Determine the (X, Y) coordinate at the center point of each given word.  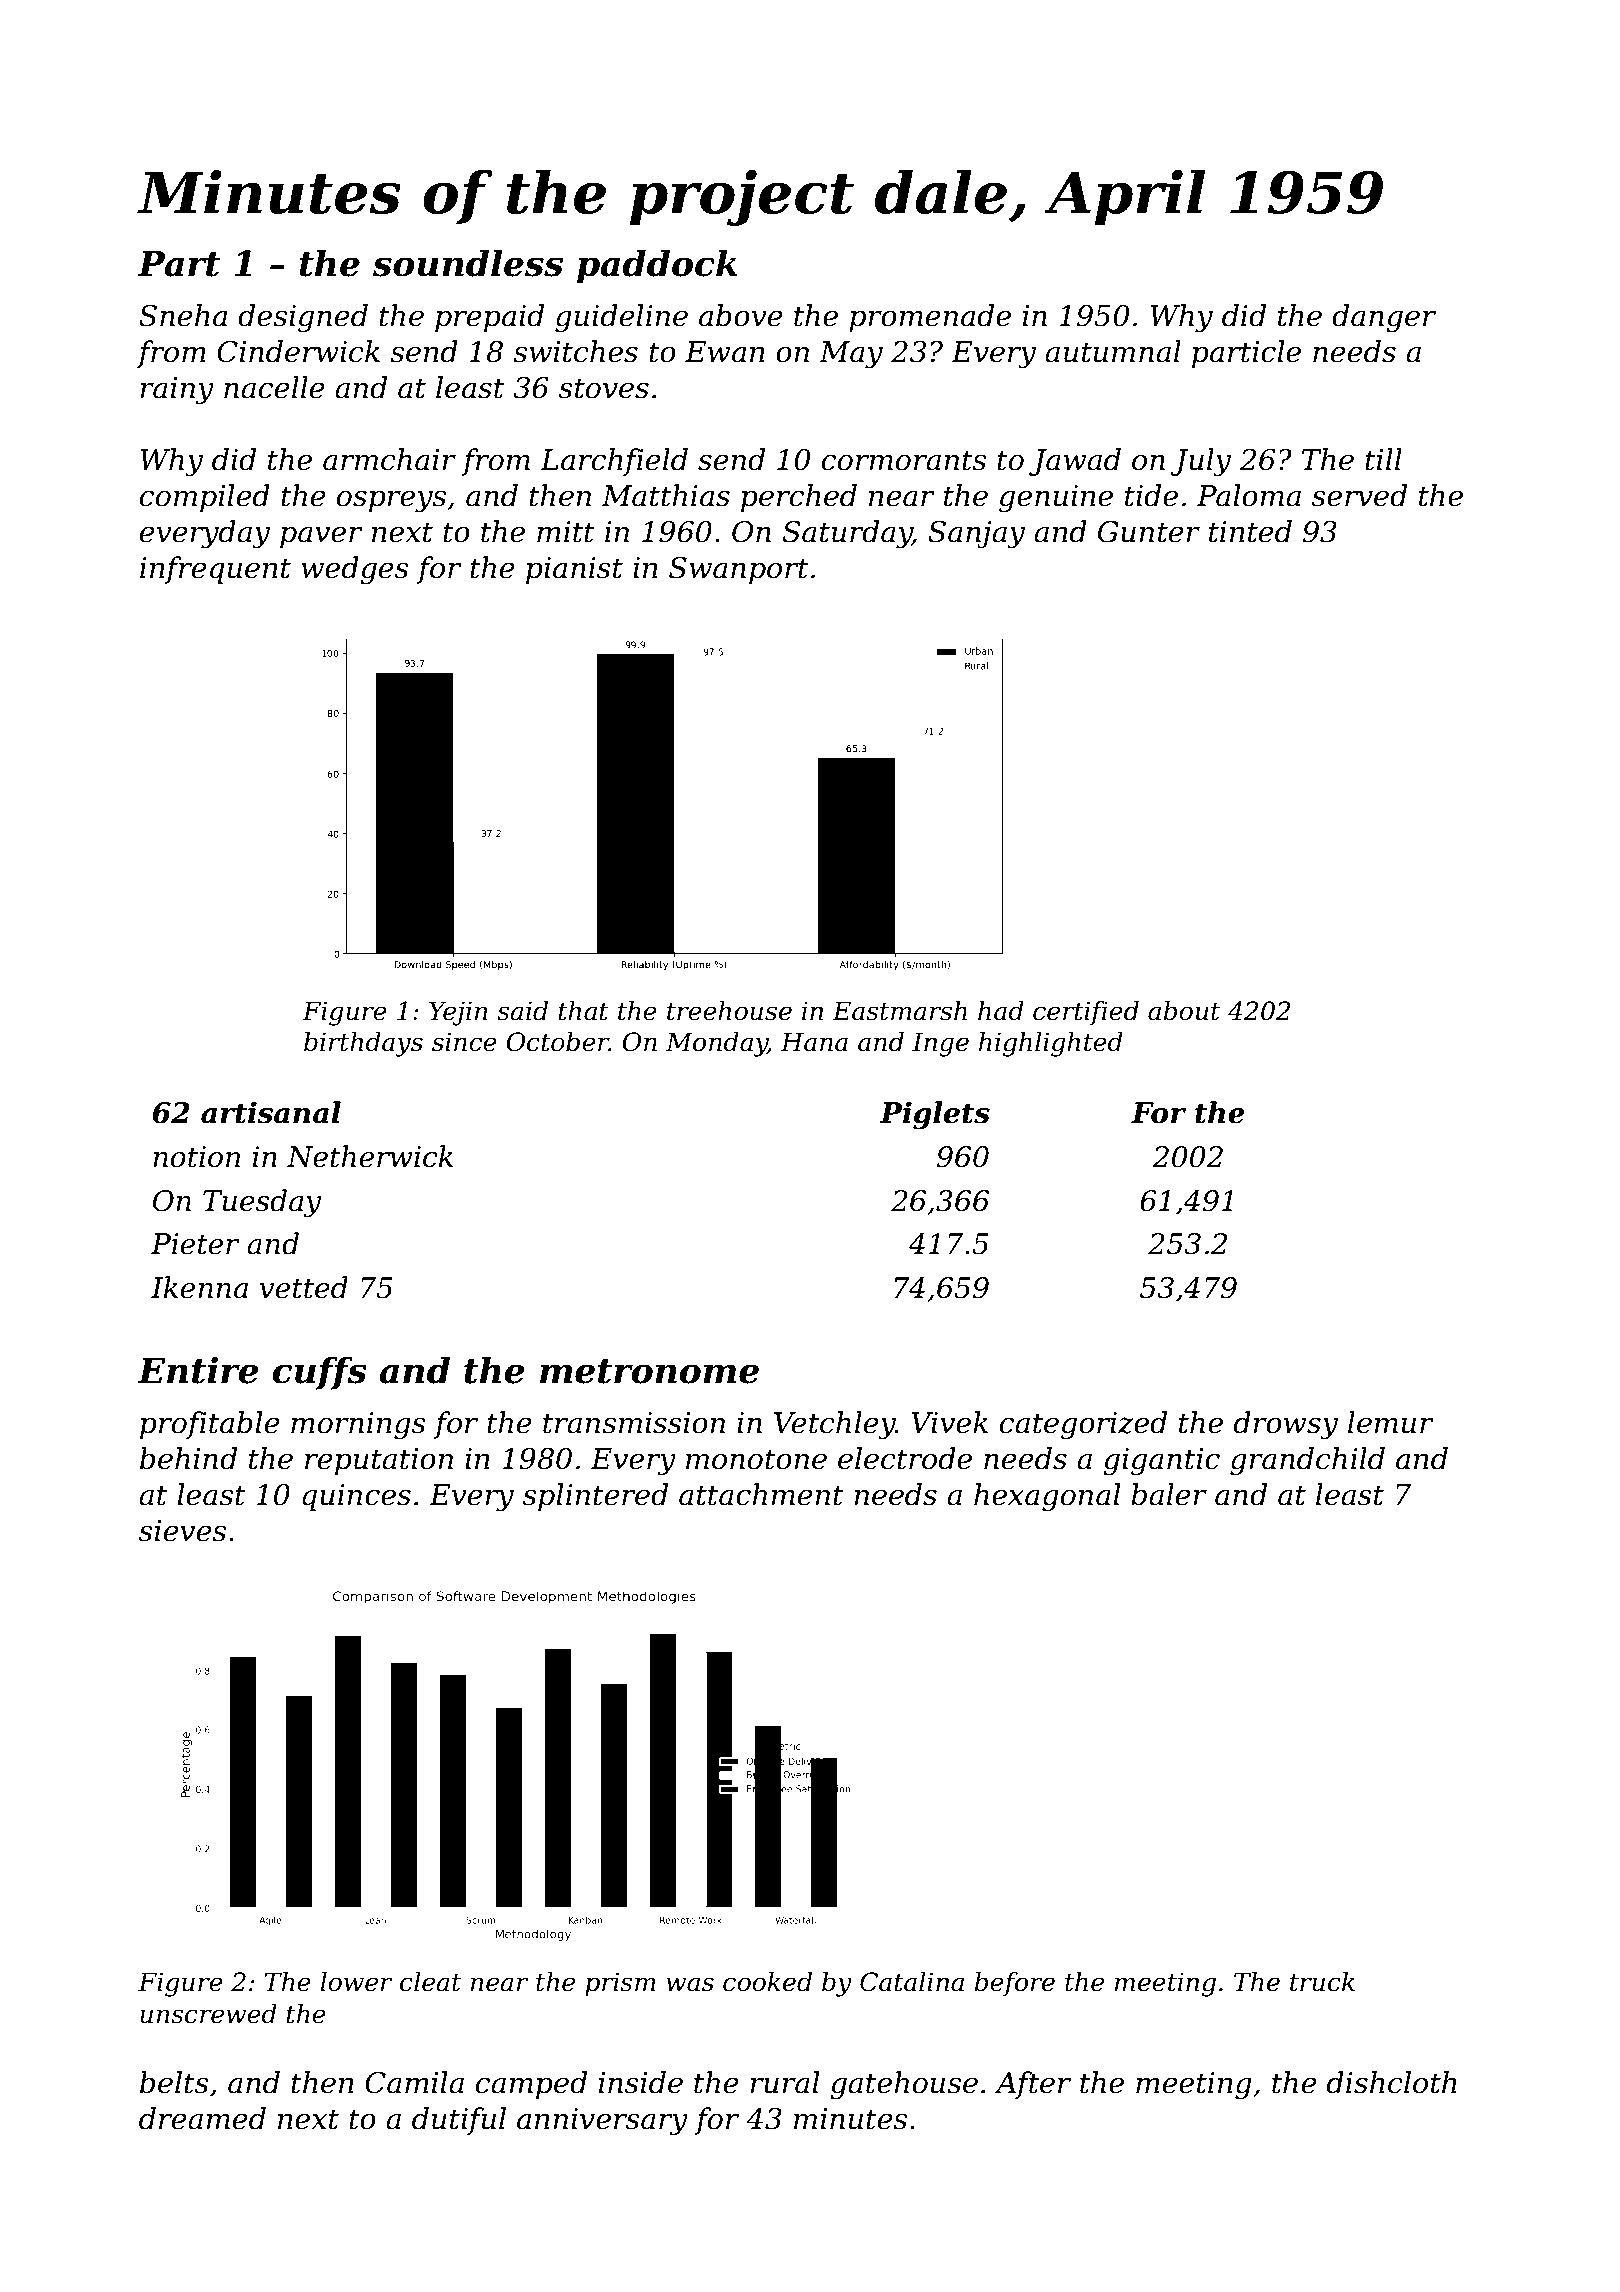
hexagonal (1047, 1497)
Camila (414, 2082)
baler (1169, 1494)
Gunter (1149, 532)
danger (1384, 318)
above (741, 315)
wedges (355, 570)
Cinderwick (298, 351)
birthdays (363, 1044)
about (1184, 1011)
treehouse (729, 1011)
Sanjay (976, 535)
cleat (430, 1982)
